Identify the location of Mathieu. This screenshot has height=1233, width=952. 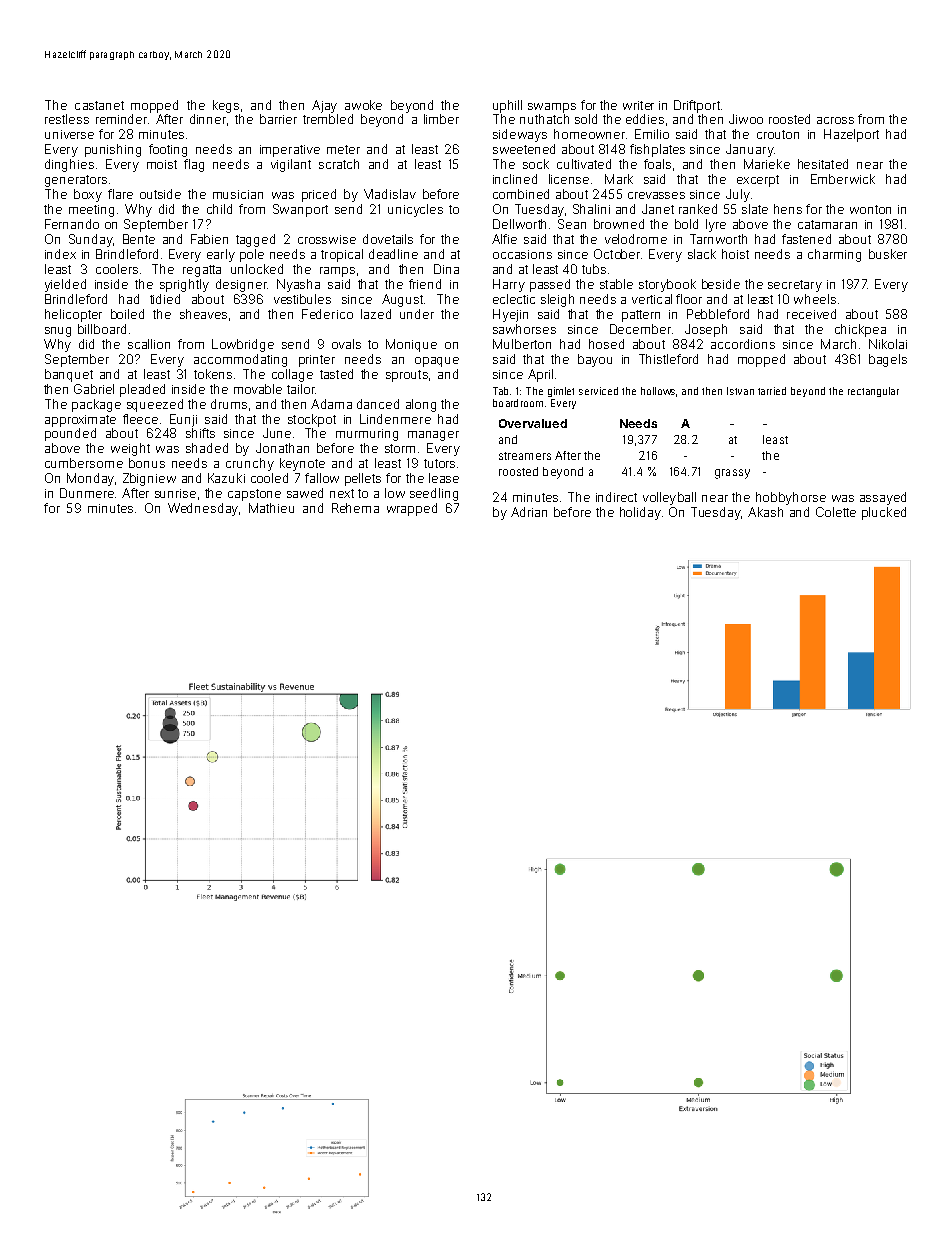
(271, 508).
